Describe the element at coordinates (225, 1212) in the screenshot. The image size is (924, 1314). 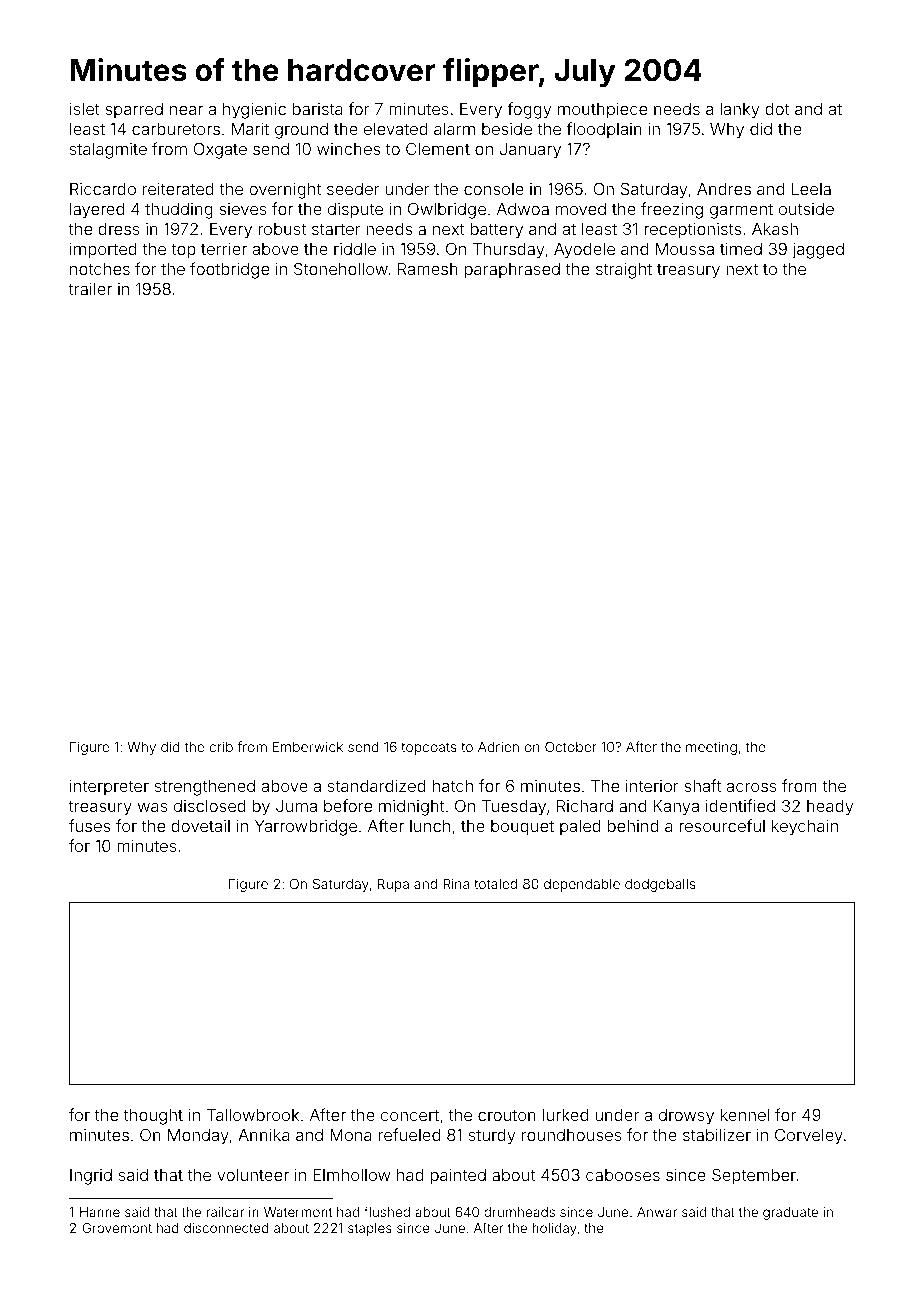
I see `railcar` at that location.
